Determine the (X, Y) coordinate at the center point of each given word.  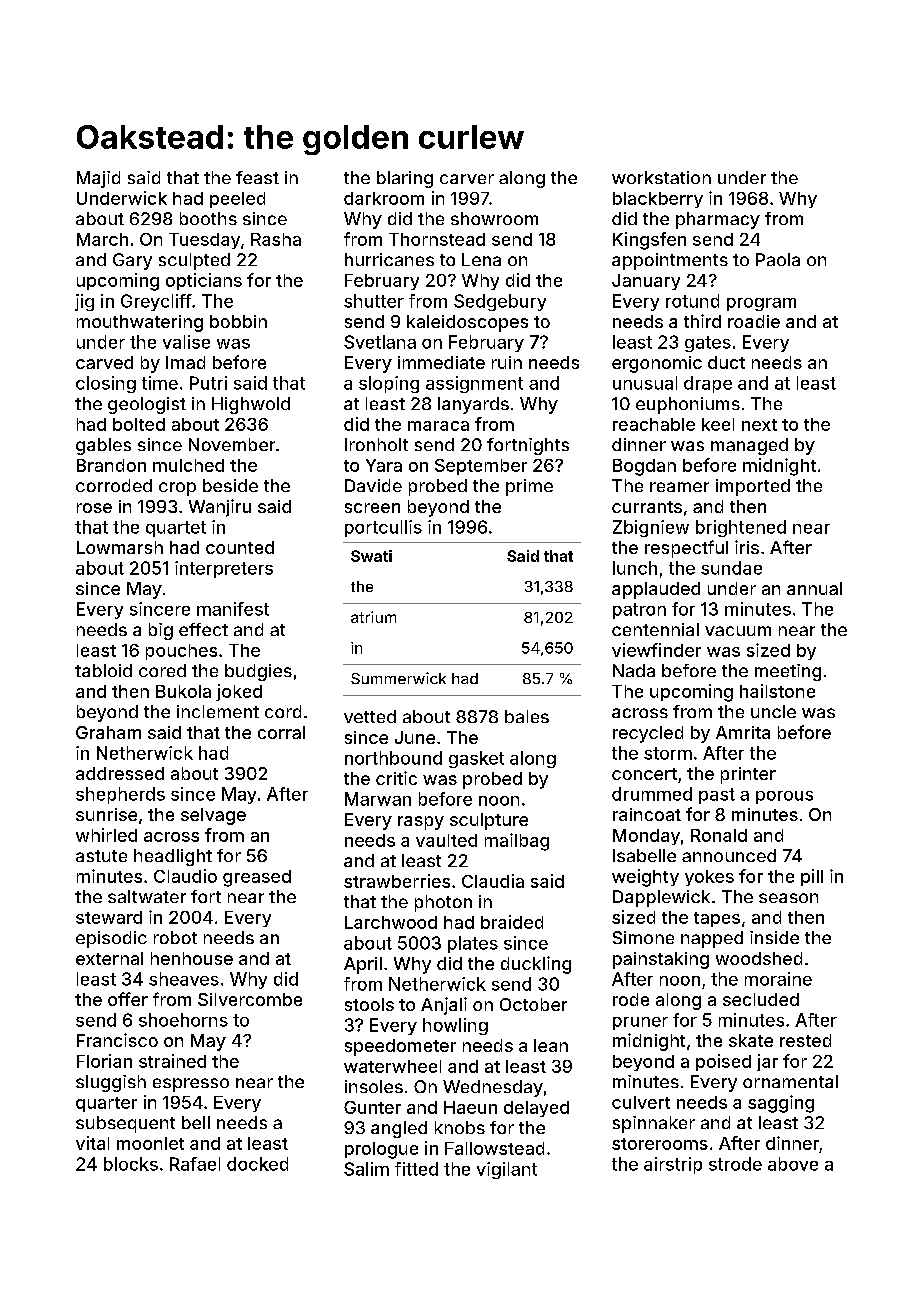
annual (814, 588)
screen (372, 508)
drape (708, 384)
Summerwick (398, 678)
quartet (176, 529)
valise (186, 342)
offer (128, 999)
